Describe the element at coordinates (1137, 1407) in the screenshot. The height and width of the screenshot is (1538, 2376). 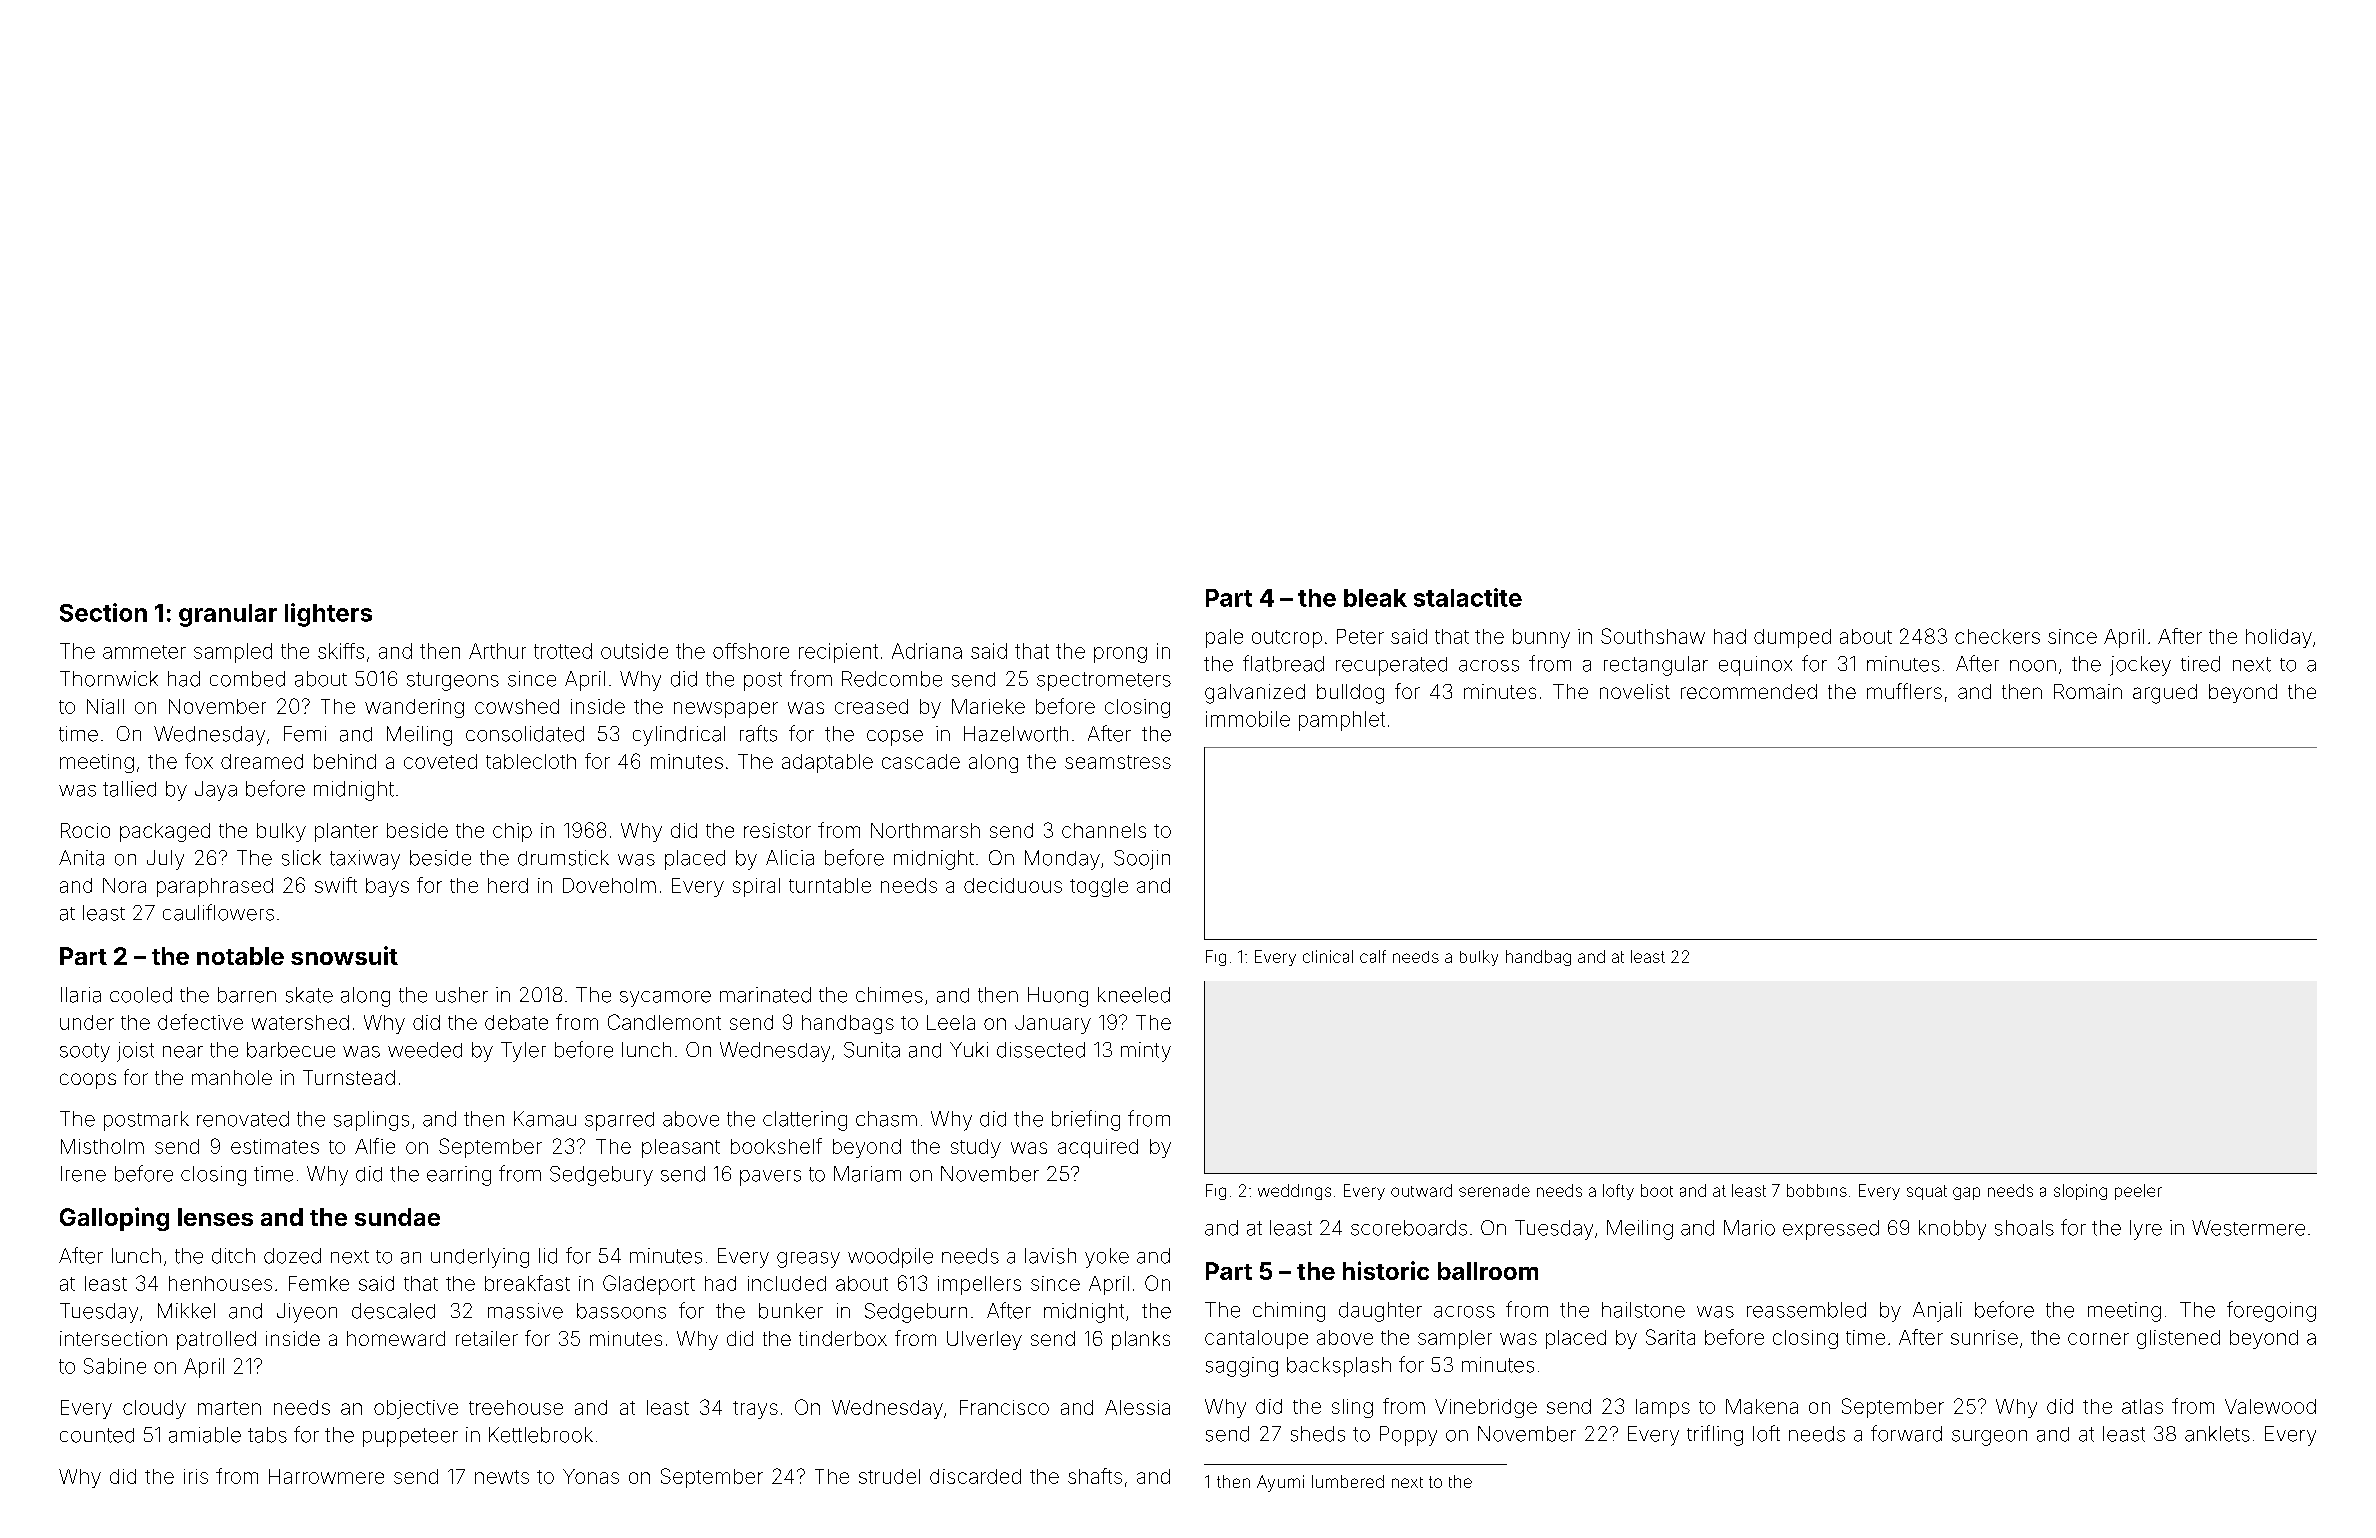
I see `Alessia` at that location.
